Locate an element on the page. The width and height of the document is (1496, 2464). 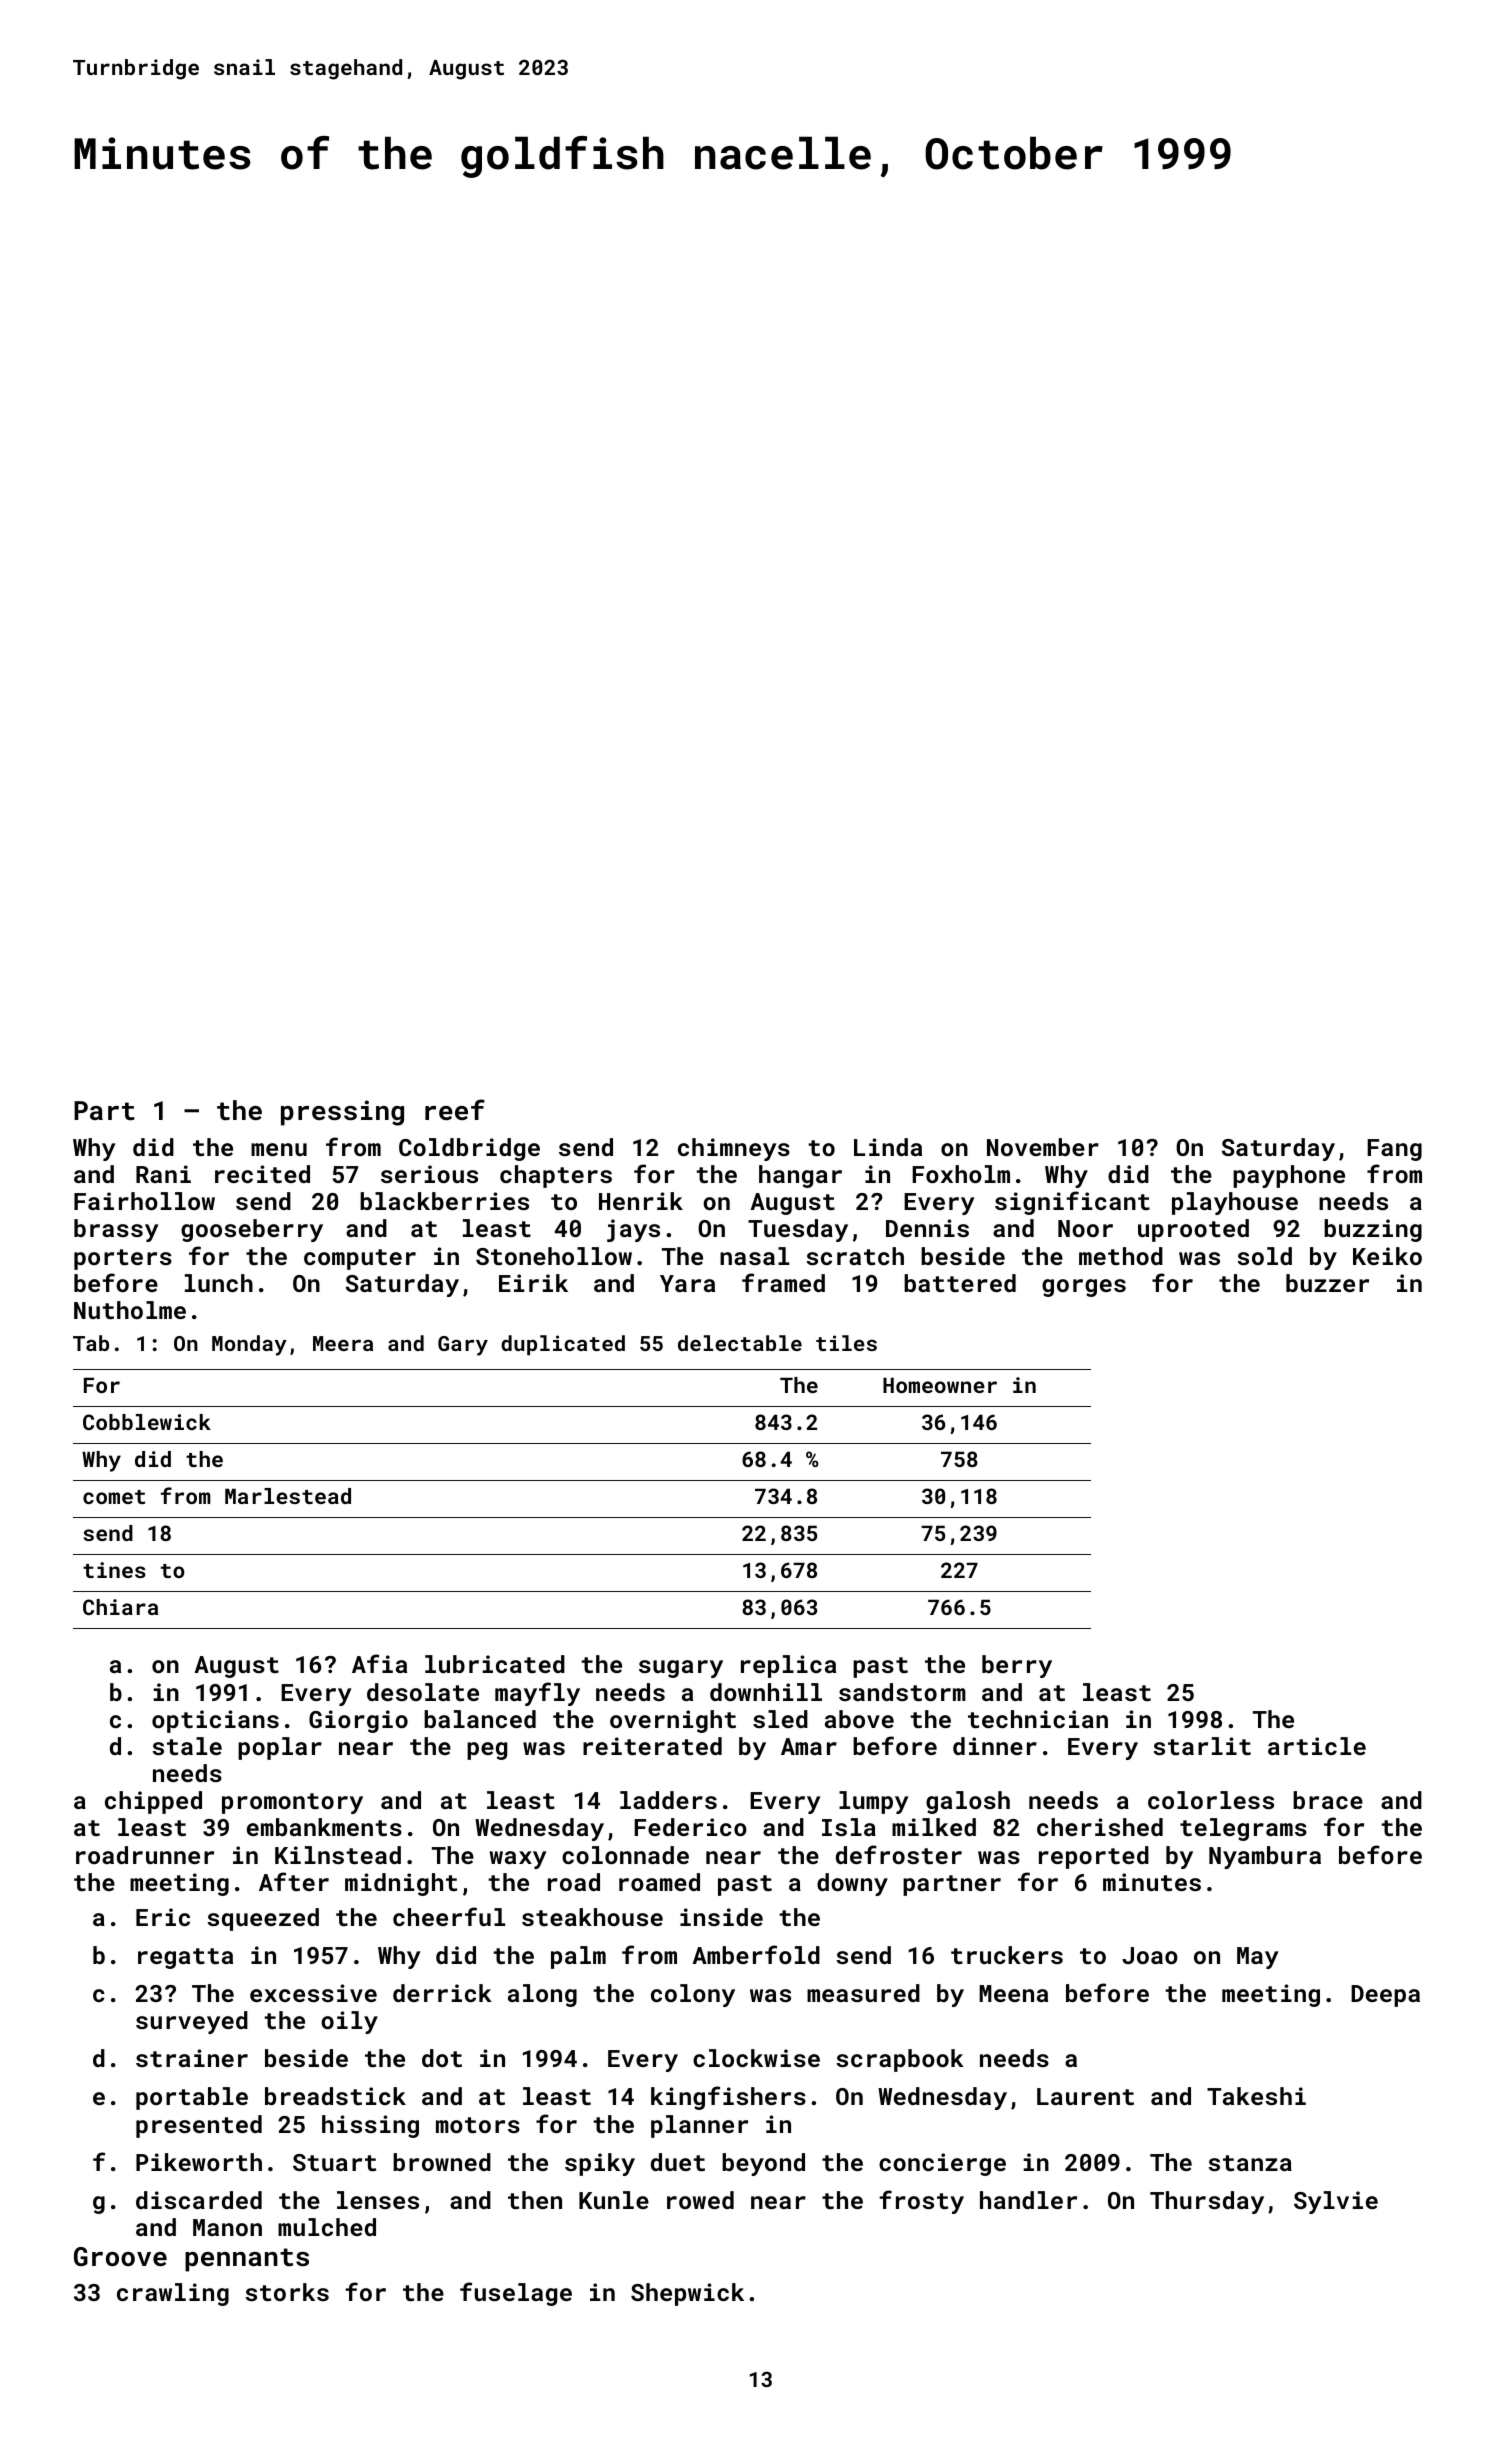
promontory is located at coordinates (292, 1803).
